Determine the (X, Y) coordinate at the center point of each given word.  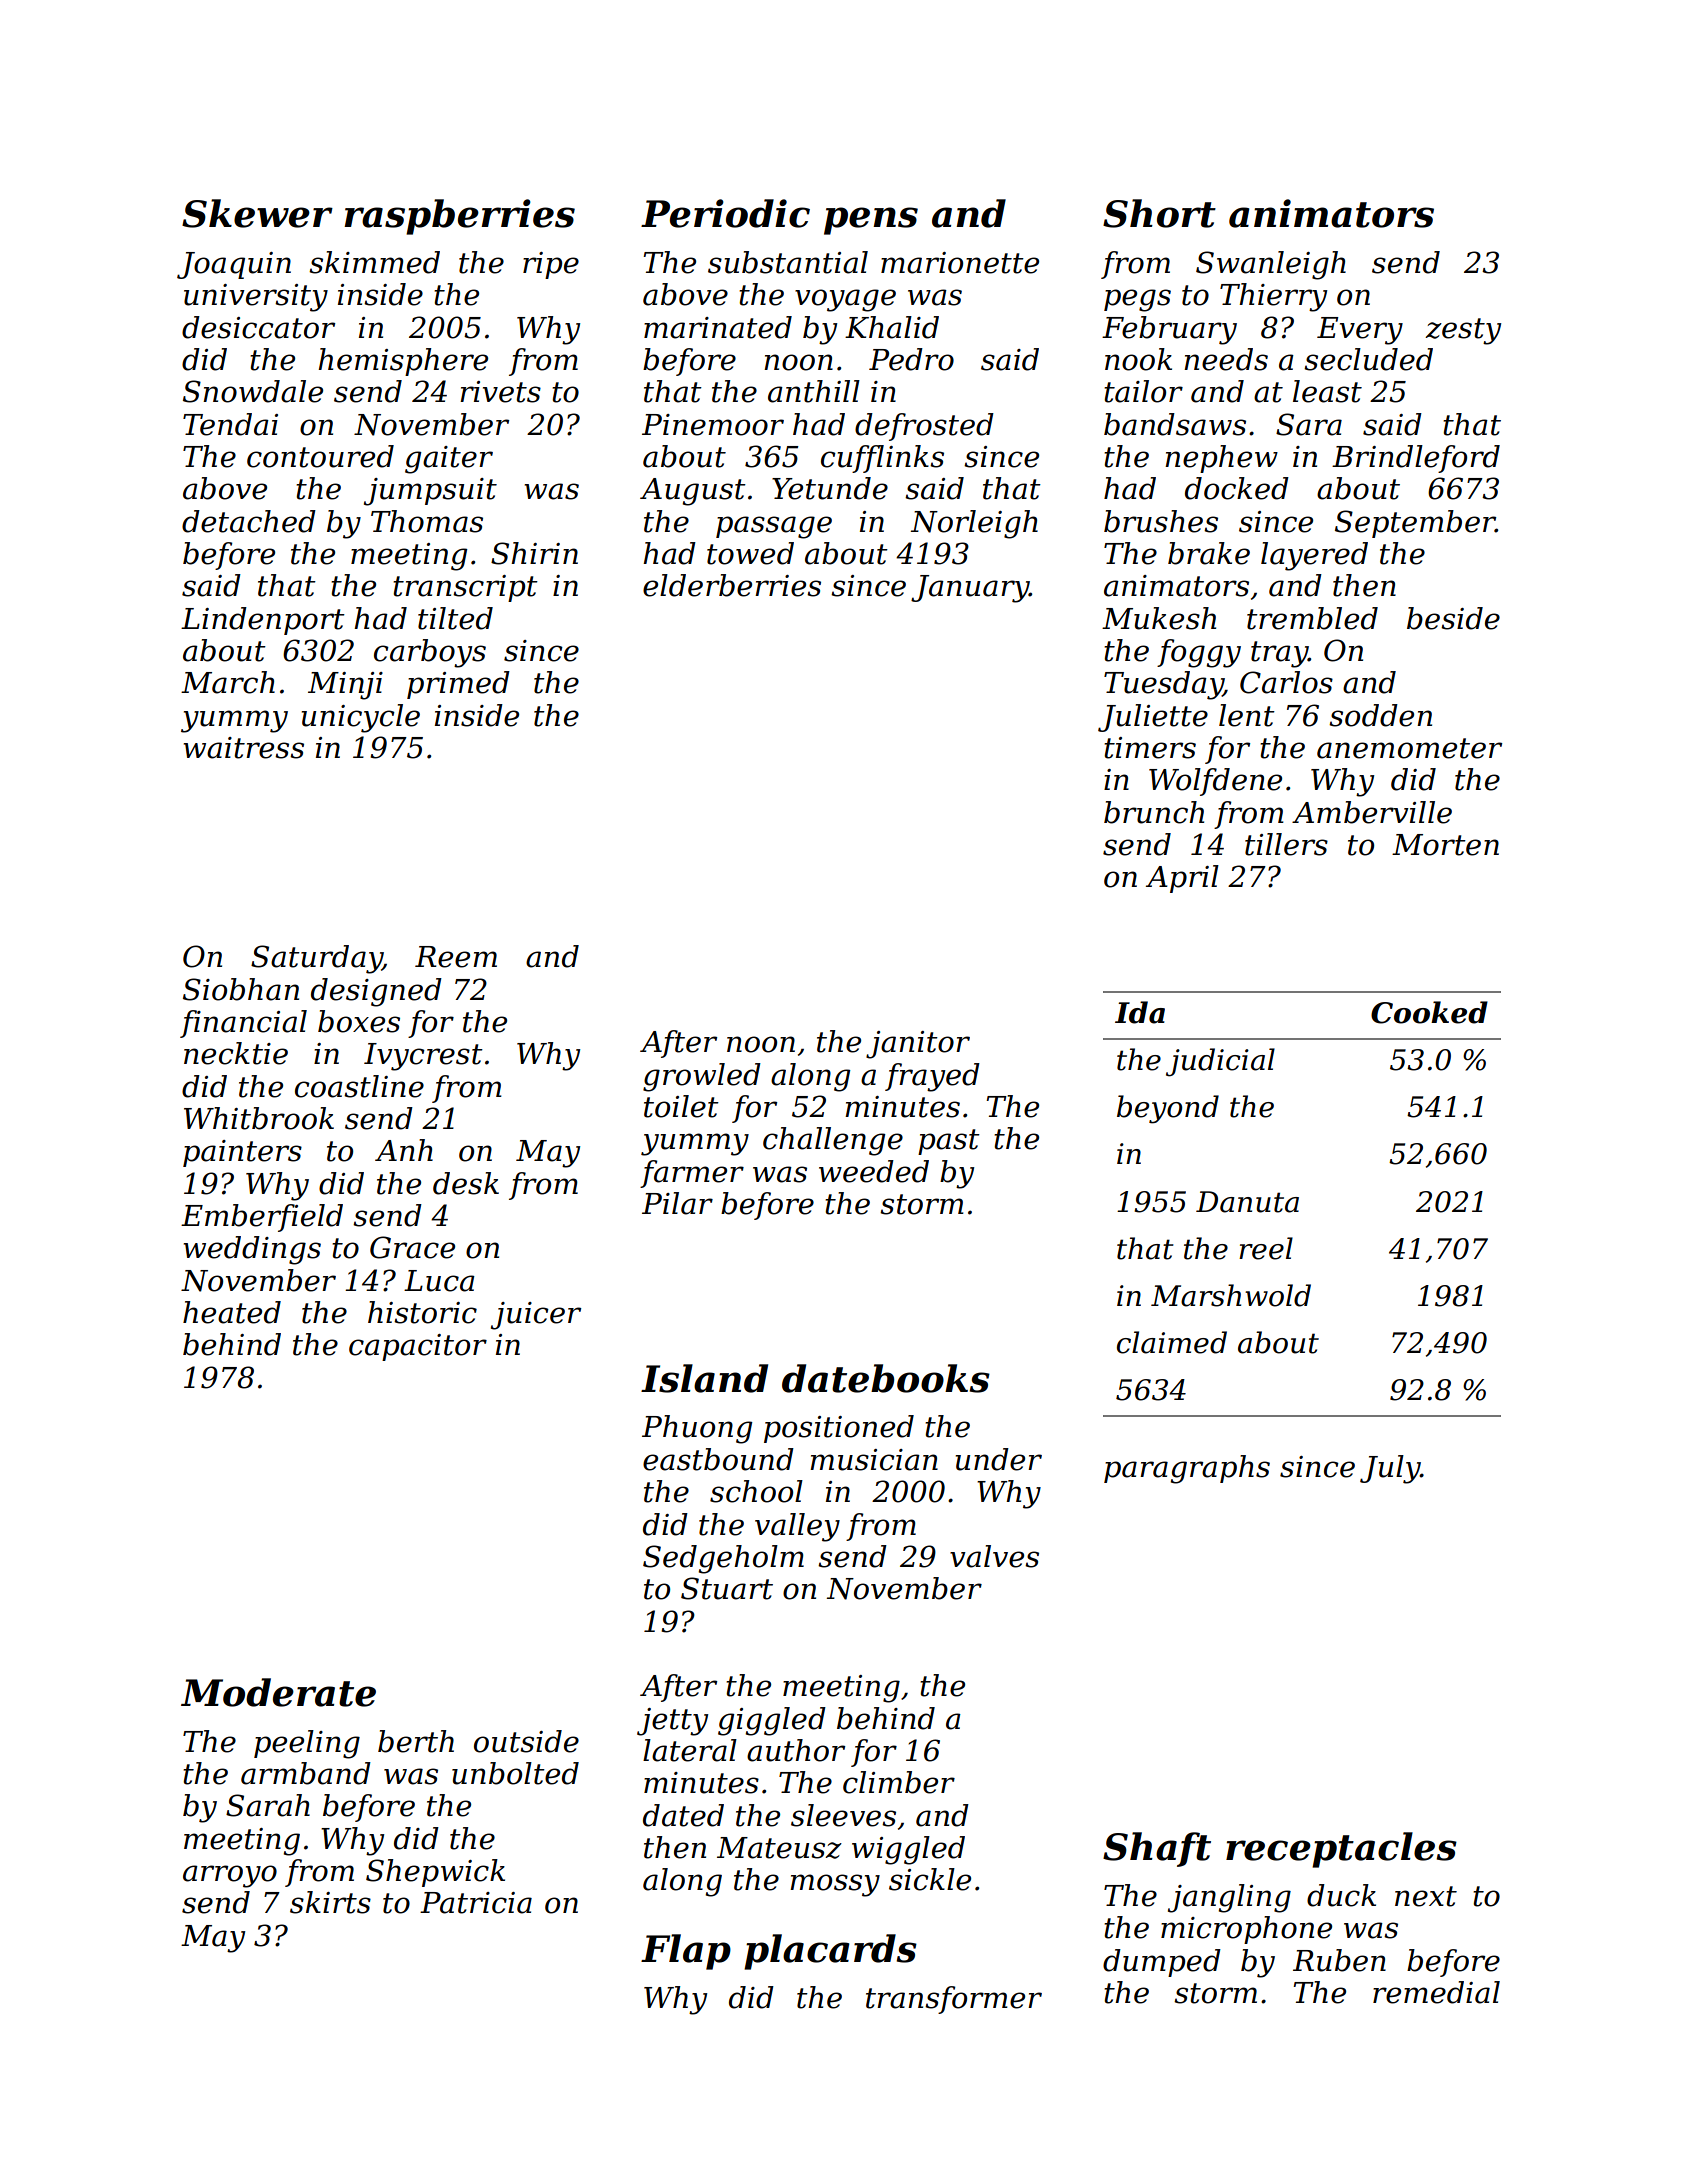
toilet (681, 1106)
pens (871, 221)
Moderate (278, 1692)
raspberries (459, 217)
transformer (954, 2000)
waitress (243, 748)
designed (376, 992)
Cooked (1429, 1012)
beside (1453, 618)
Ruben (1339, 1960)
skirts (330, 1902)
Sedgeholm (723, 1559)
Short (1159, 213)
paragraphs (1187, 1469)
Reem (456, 957)
